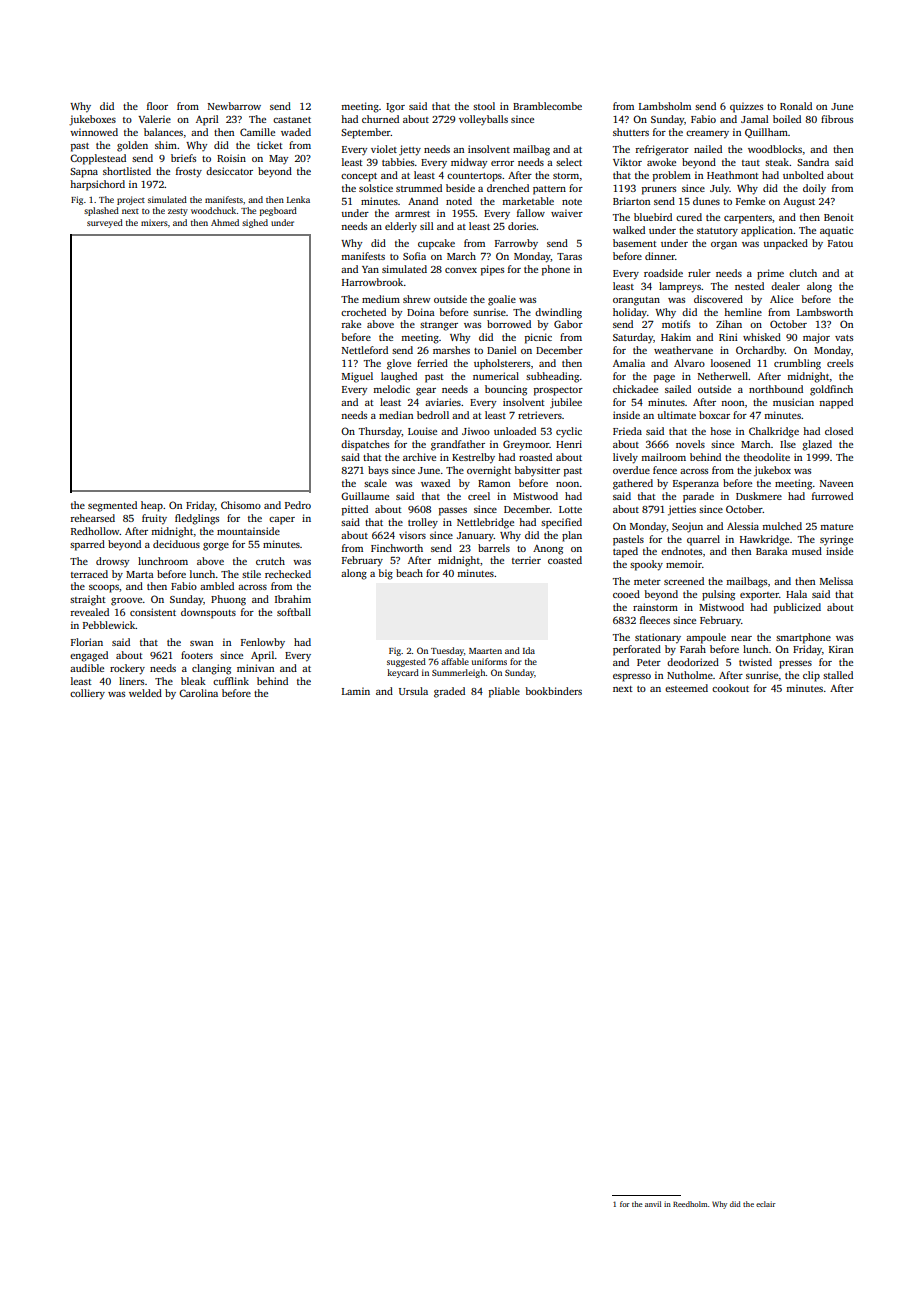 The image size is (924, 1308). Describe the element at coordinates (567, 213) in the screenshot. I see `waiver` at that location.
